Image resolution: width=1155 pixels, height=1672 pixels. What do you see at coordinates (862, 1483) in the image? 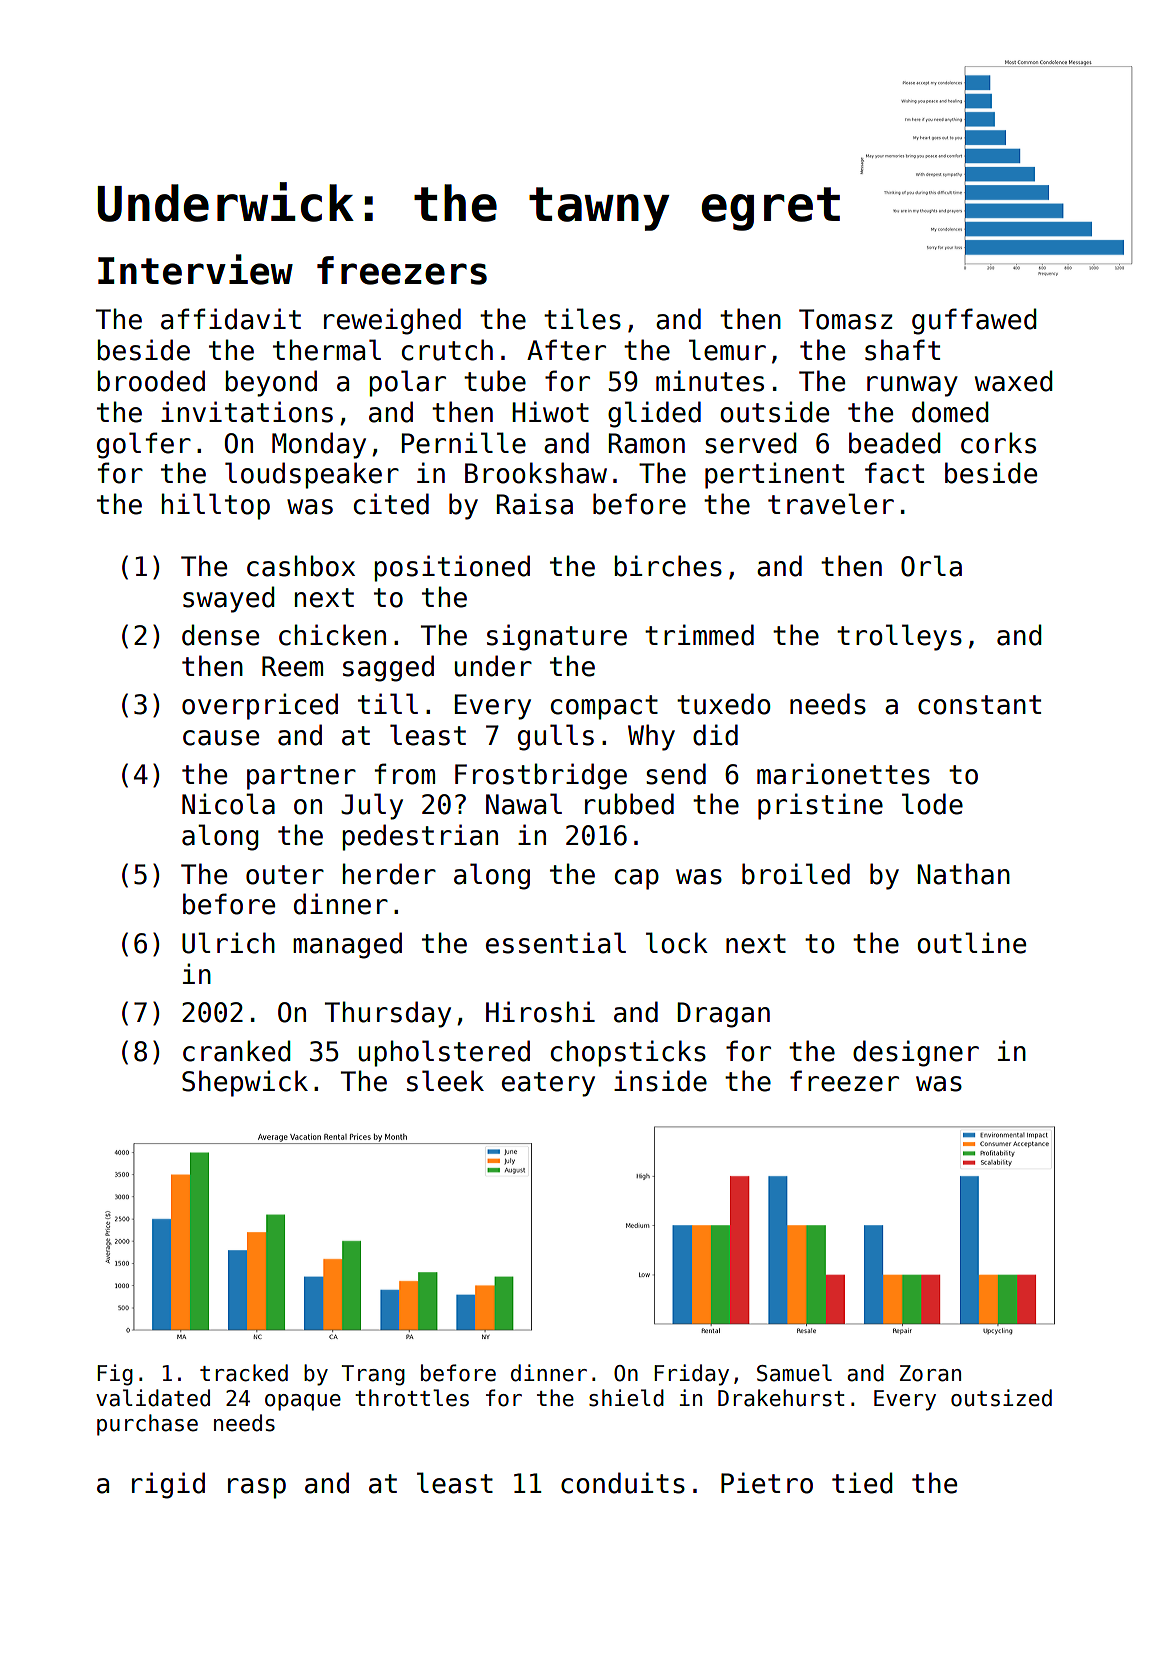
I see `tied` at bounding box center [862, 1483].
